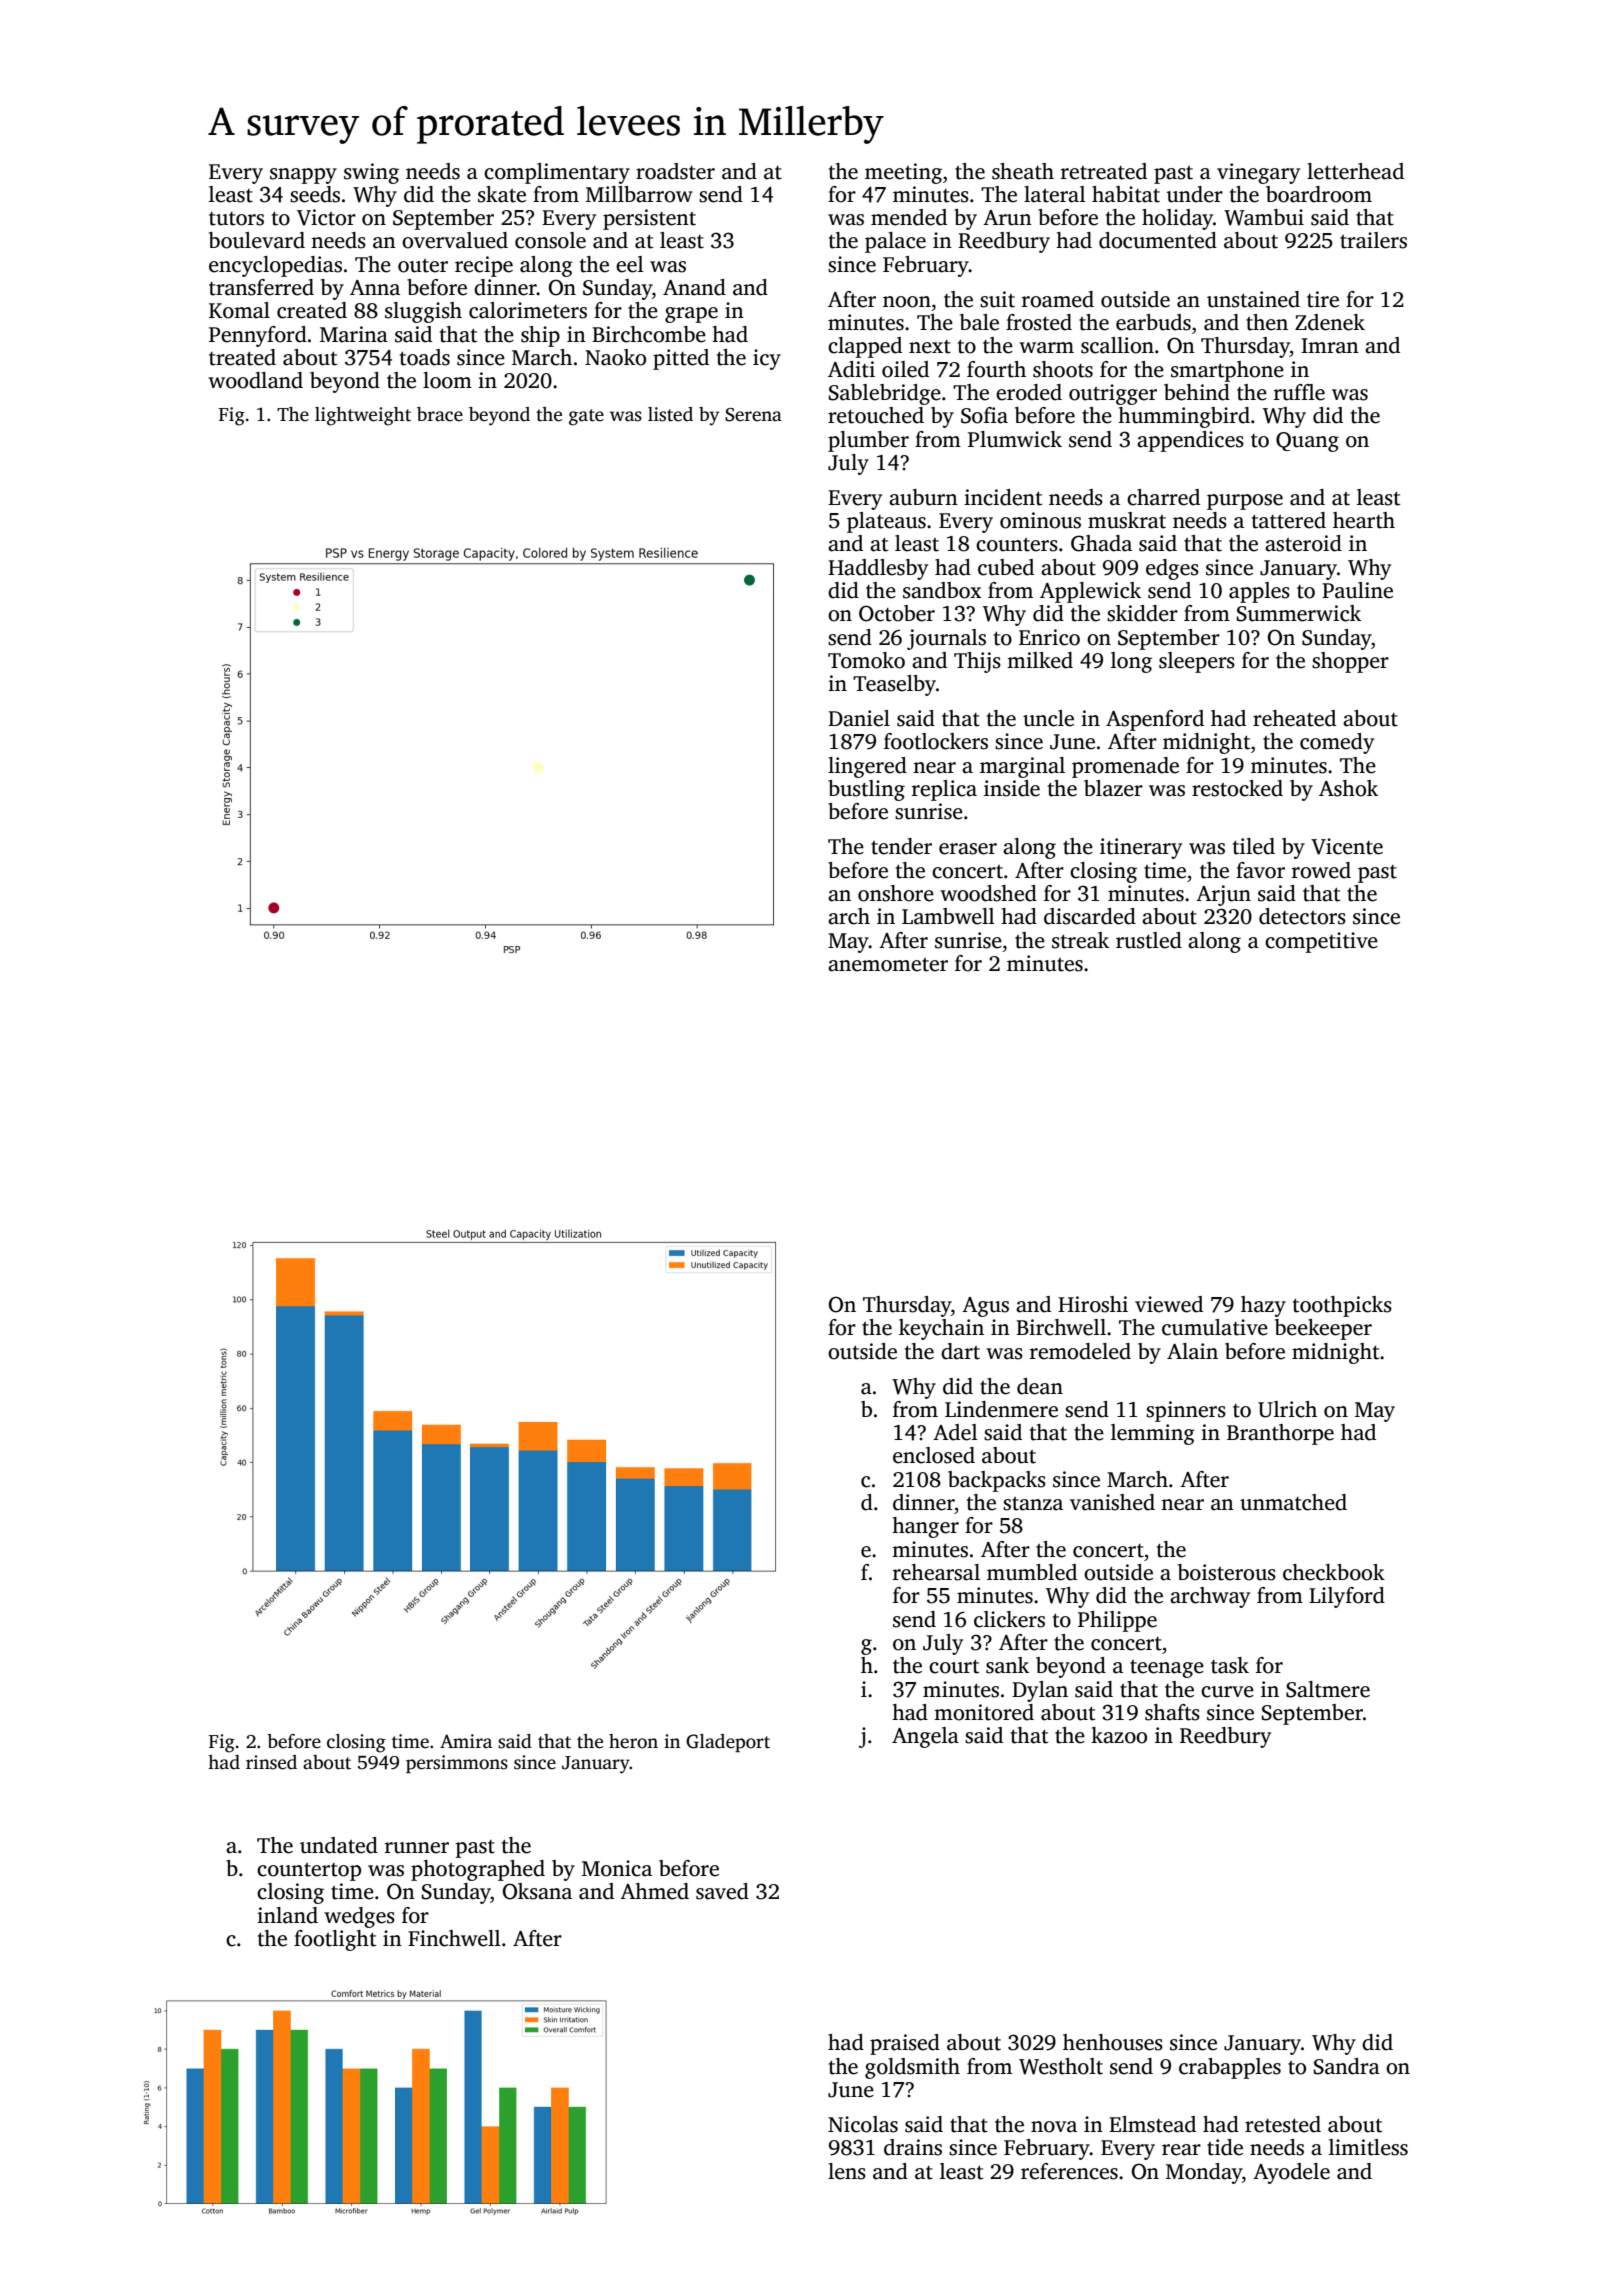 The height and width of the document is (2292, 1620). What do you see at coordinates (271, 1762) in the document?
I see `rinsed` at bounding box center [271, 1762].
